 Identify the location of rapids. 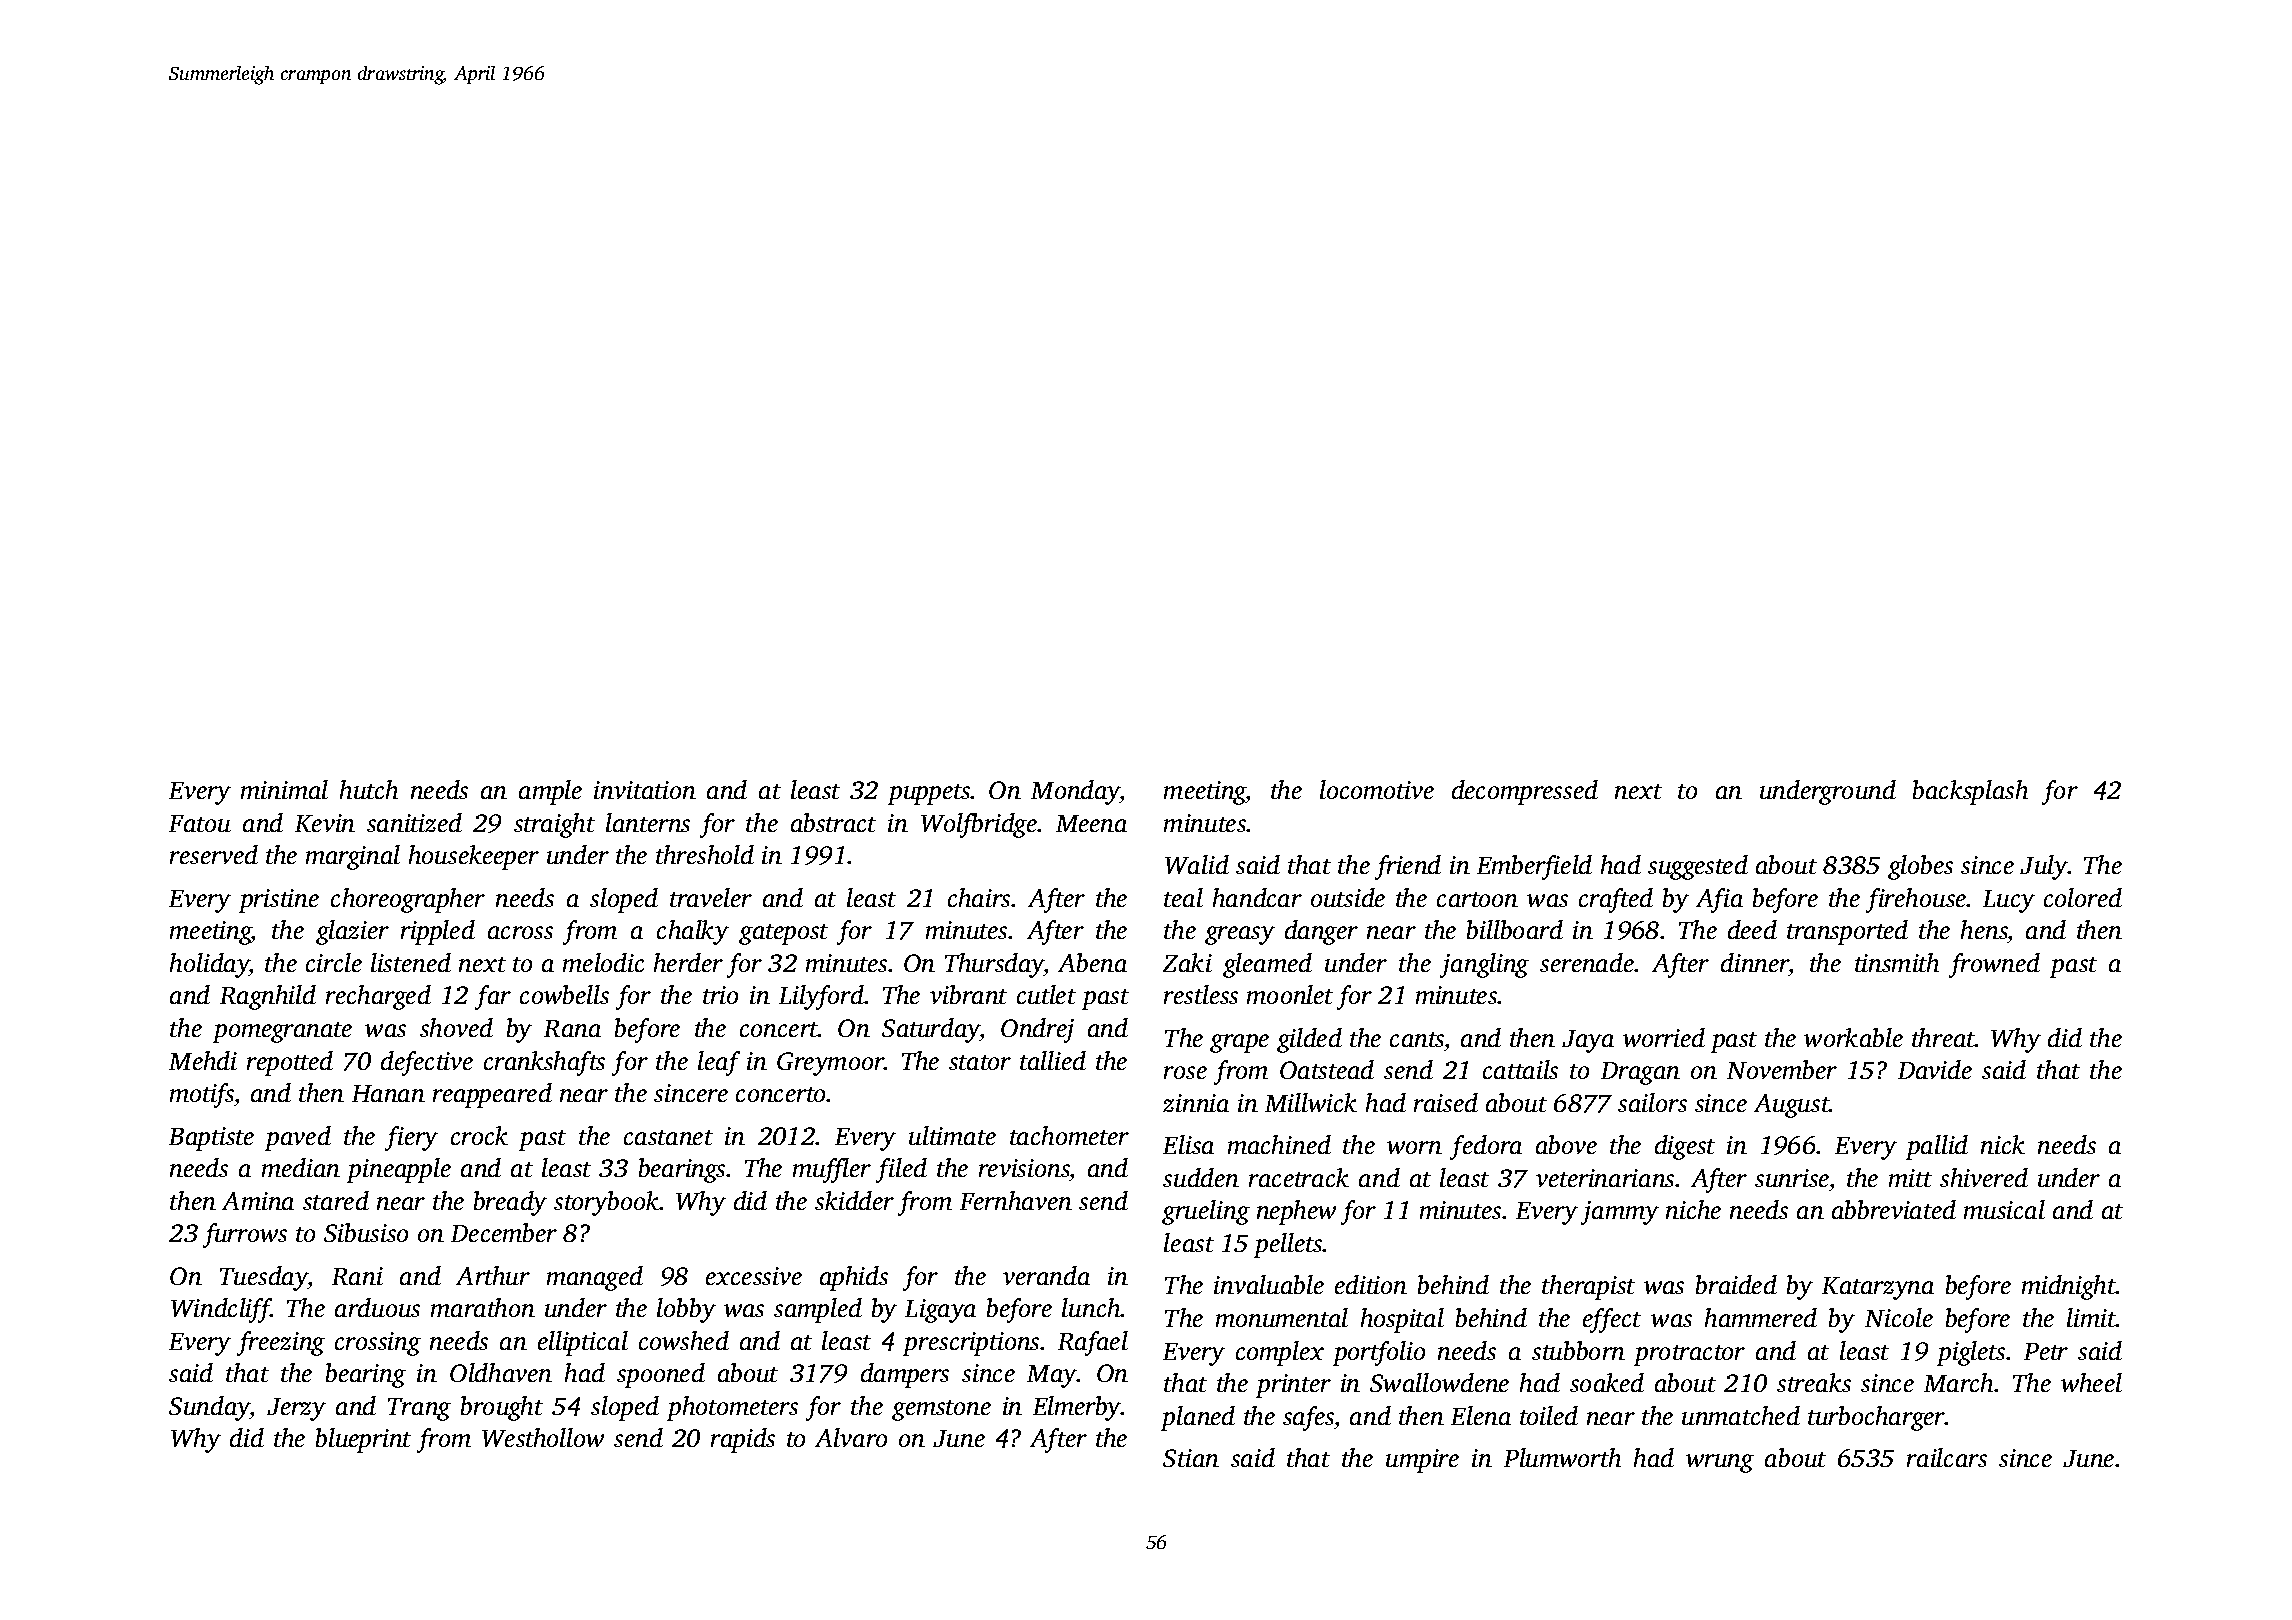
(743, 1440).
